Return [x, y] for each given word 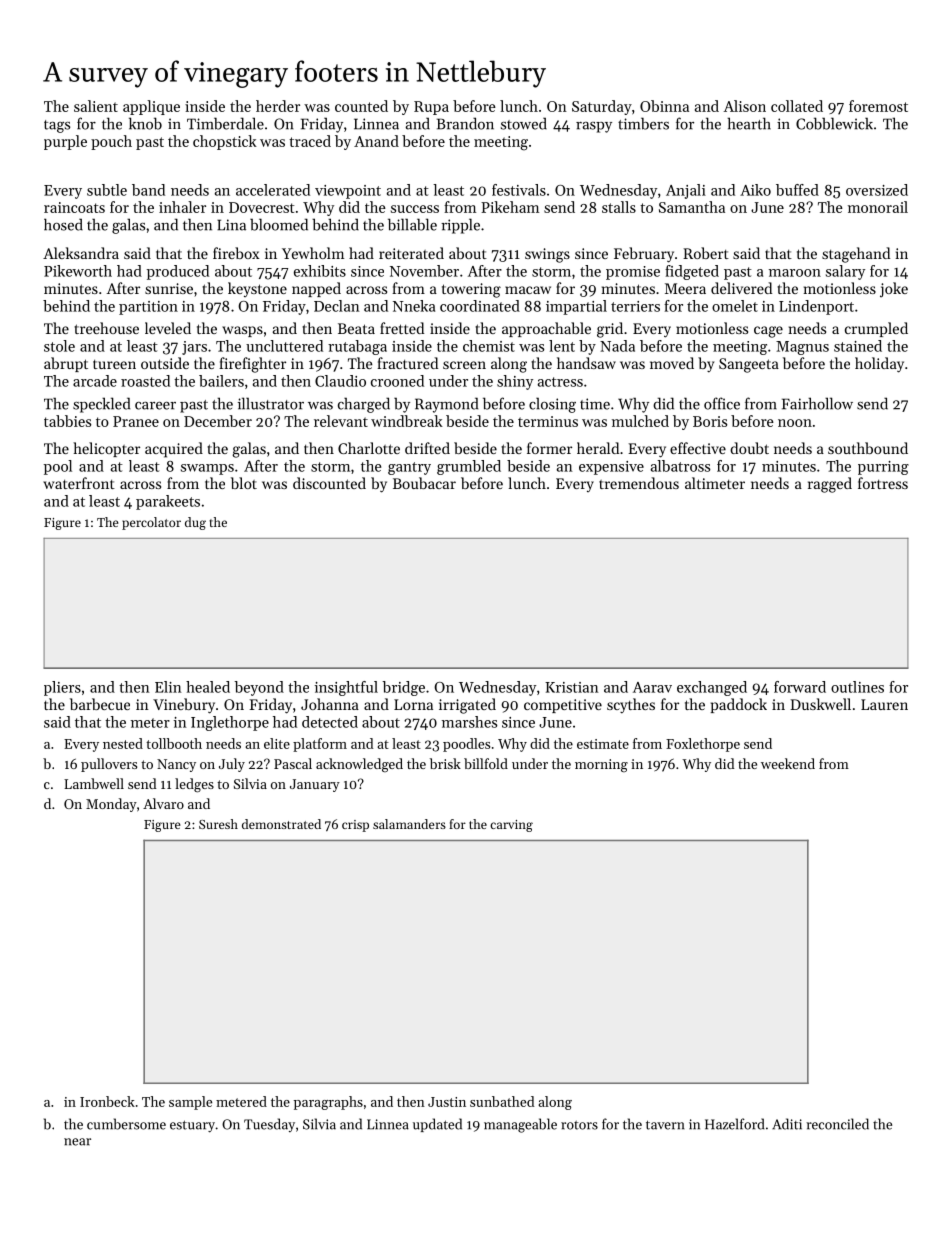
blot [244, 483]
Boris [710, 421]
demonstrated [281, 824]
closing [552, 405]
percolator [151, 523]
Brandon [465, 123]
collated [797, 106]
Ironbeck [107, 1101]
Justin [447, 1102]
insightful [346, 688]
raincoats [74, 207]
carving [511, 826]
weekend [788, 763]
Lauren [884, 704]
